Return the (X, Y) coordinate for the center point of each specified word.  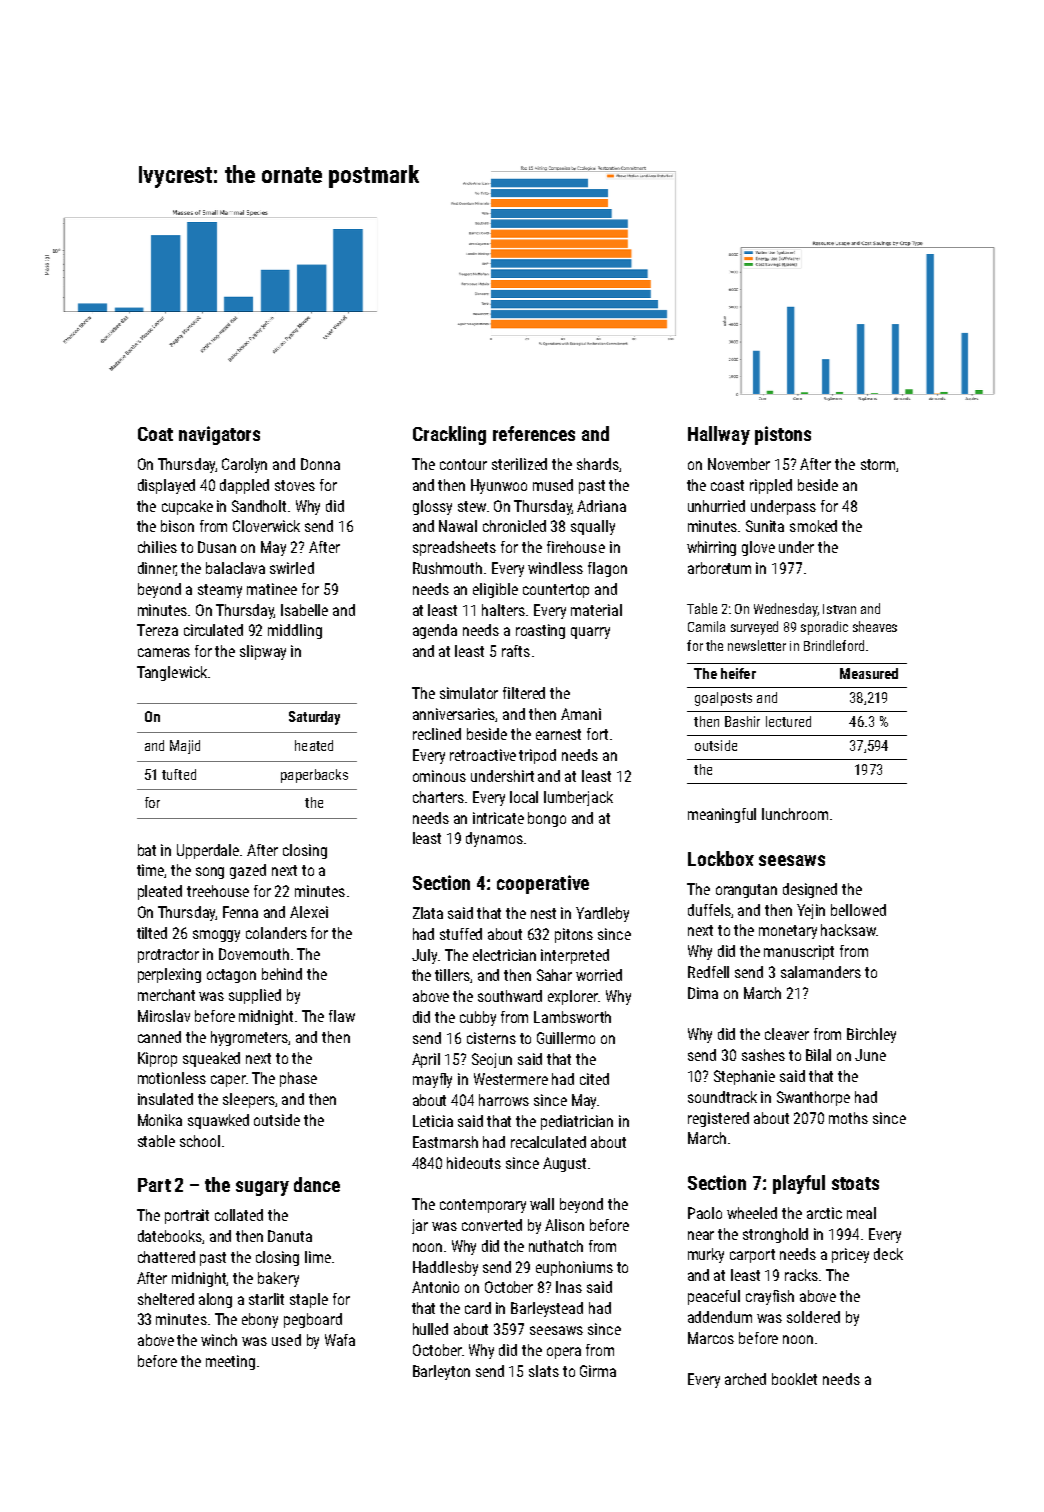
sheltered (166, 1299)
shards (598, 464)
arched (745, 1379)
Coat (155, 434)
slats (544, 1371)
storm (878, 464)
